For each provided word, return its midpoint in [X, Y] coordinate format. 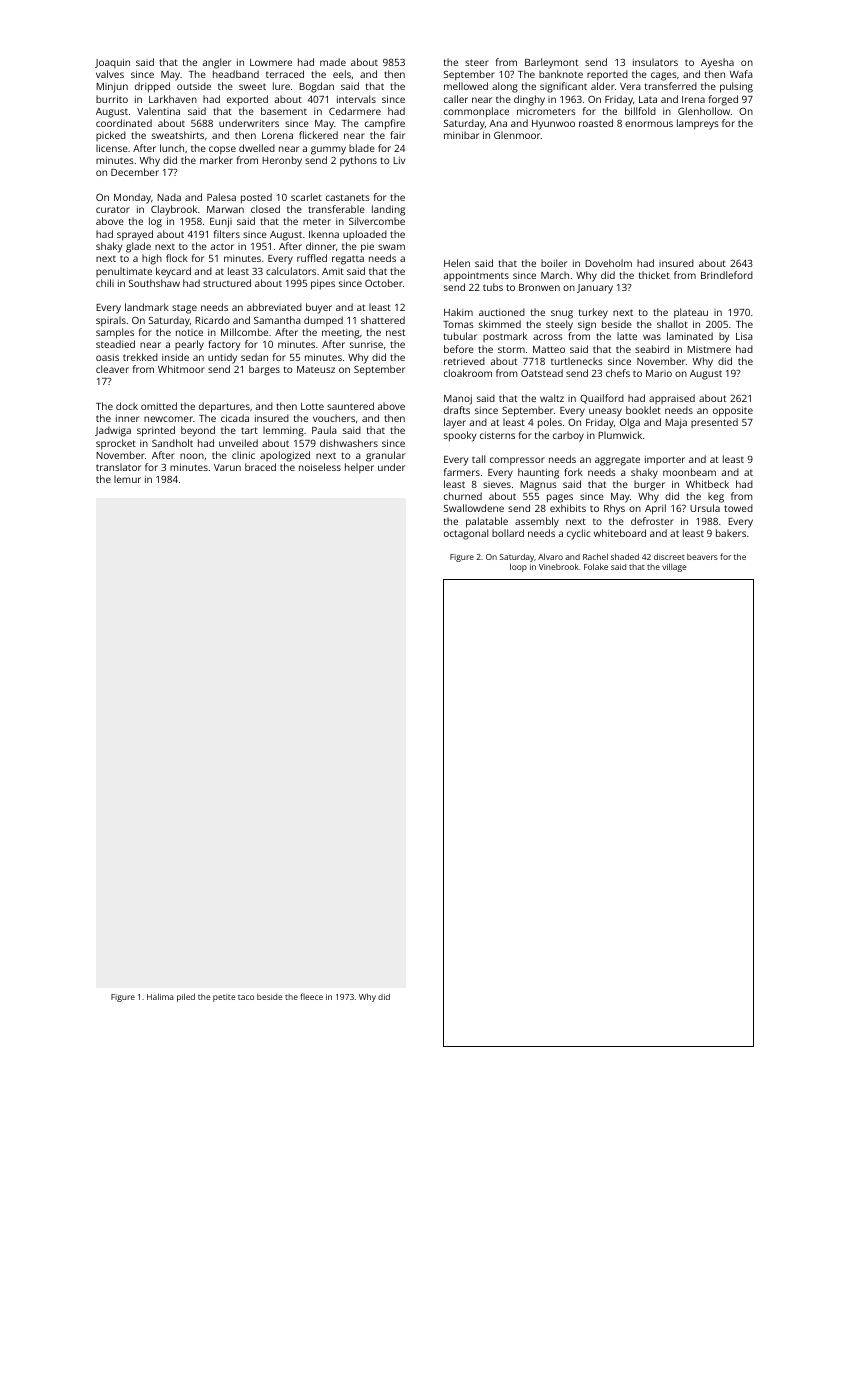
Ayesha [717, 63]
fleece [311, 996]
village [674, 567]
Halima [160, 996]
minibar [461, 135]
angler [217, 63]
